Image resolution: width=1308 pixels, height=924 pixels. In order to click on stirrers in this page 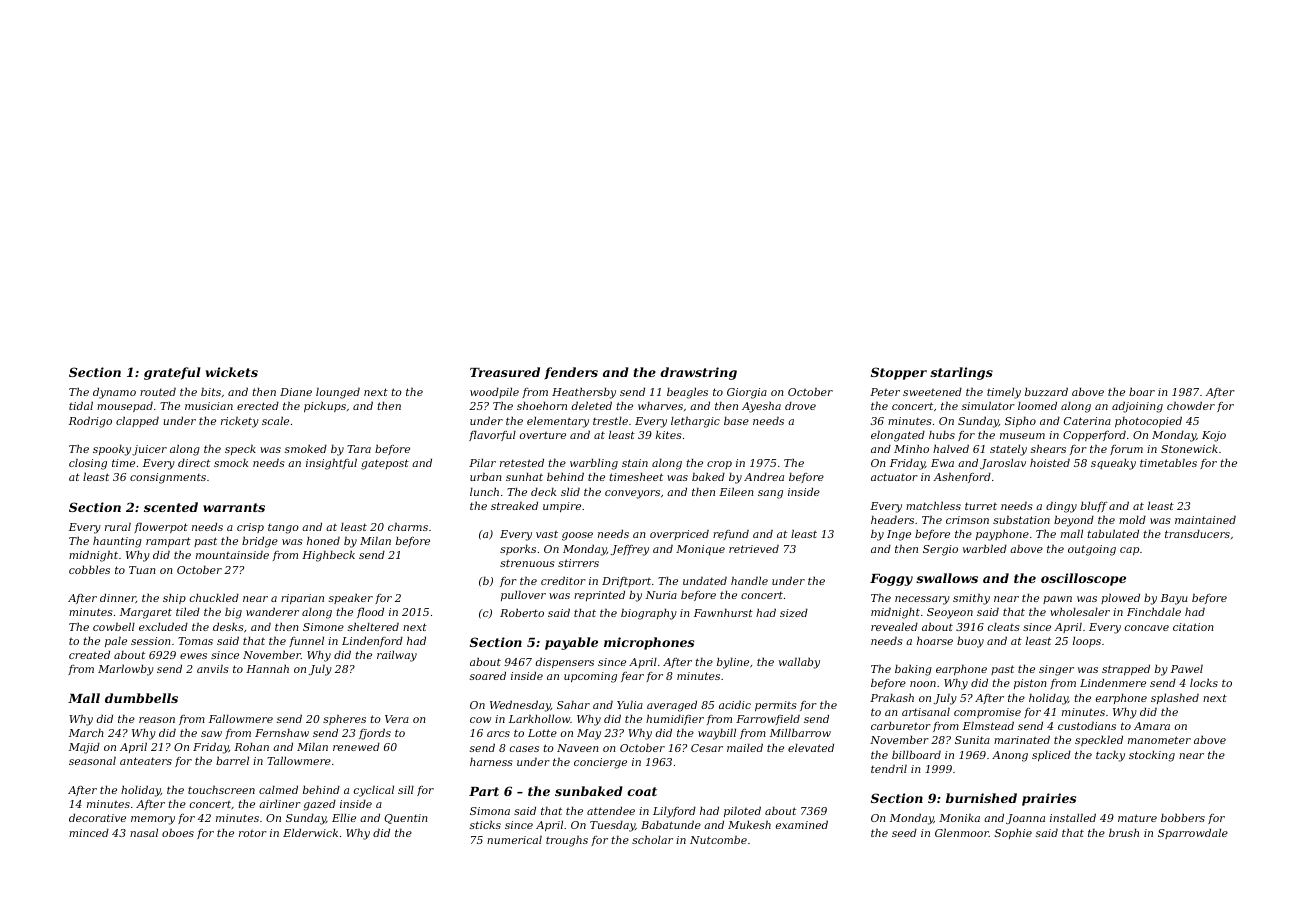, I will do `click(578, 563)`.
